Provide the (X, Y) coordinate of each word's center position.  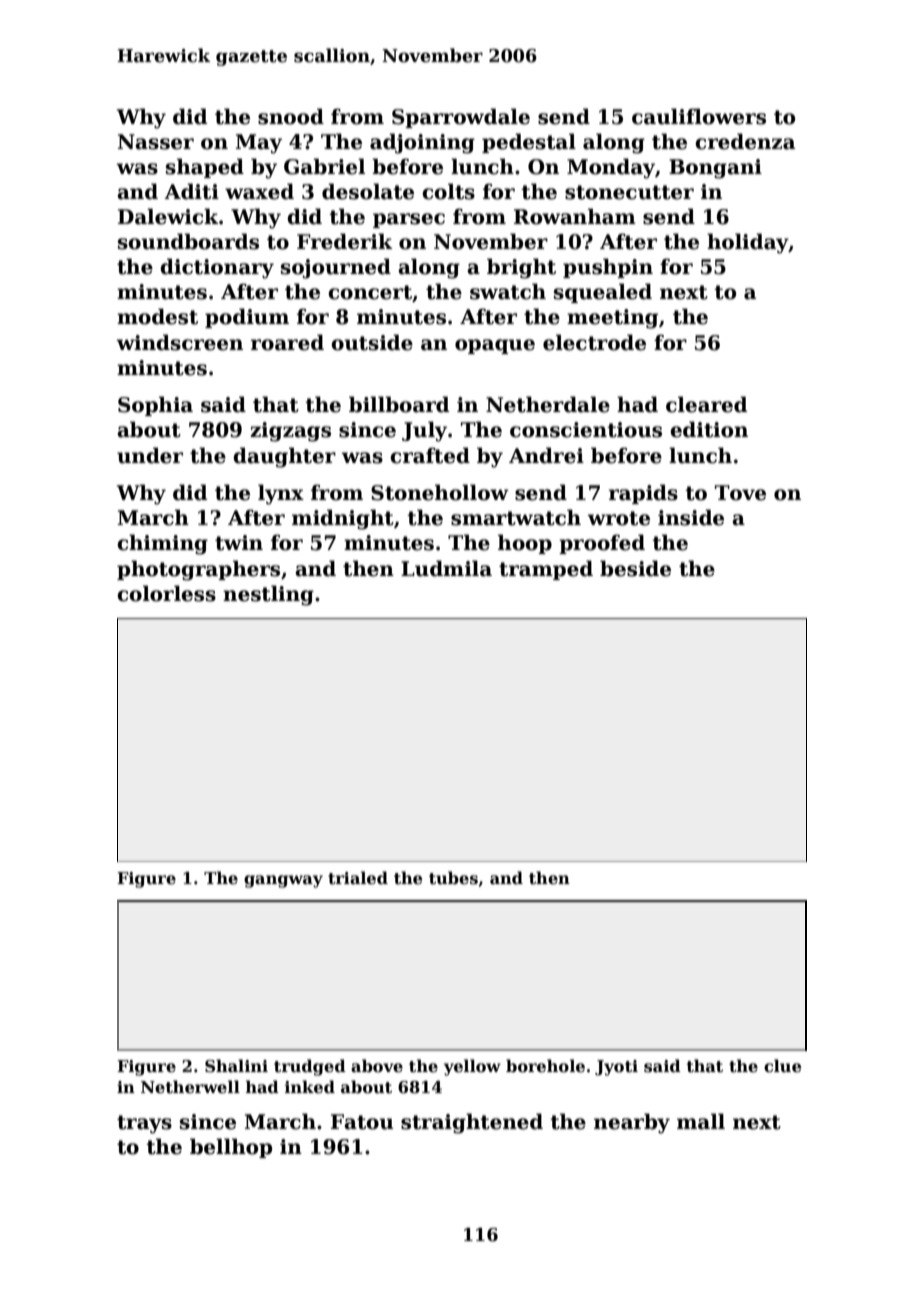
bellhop (231, 1148)
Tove (740, 493)
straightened (472, 1123)
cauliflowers (699, 116)
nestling (268, 595)
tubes (453, 878)
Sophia (155, 406)
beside (635, 568)
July (424, 431)
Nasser (156, 142)
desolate (368, 191)
